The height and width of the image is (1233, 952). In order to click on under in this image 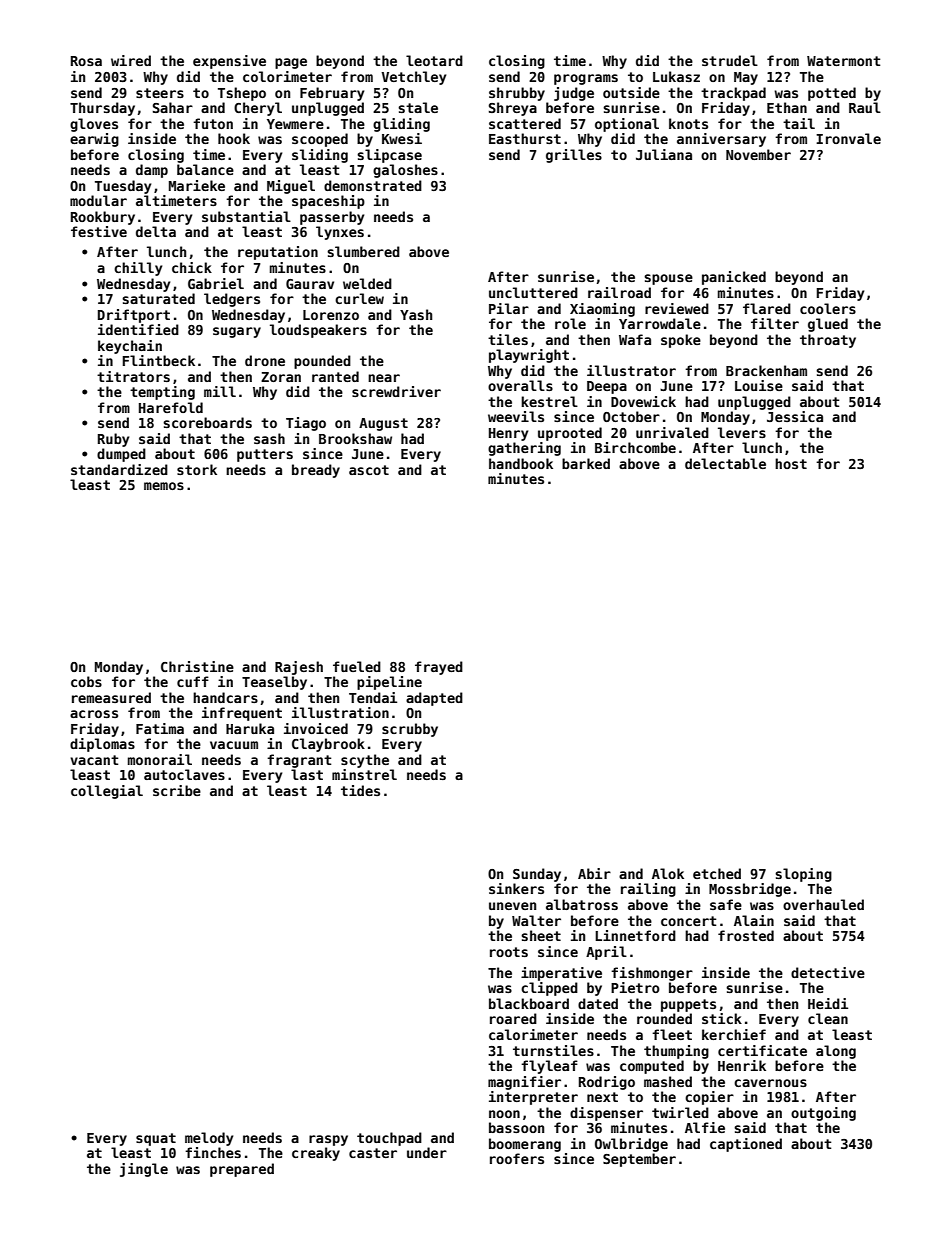, I will do `click(427, 1152)`.
